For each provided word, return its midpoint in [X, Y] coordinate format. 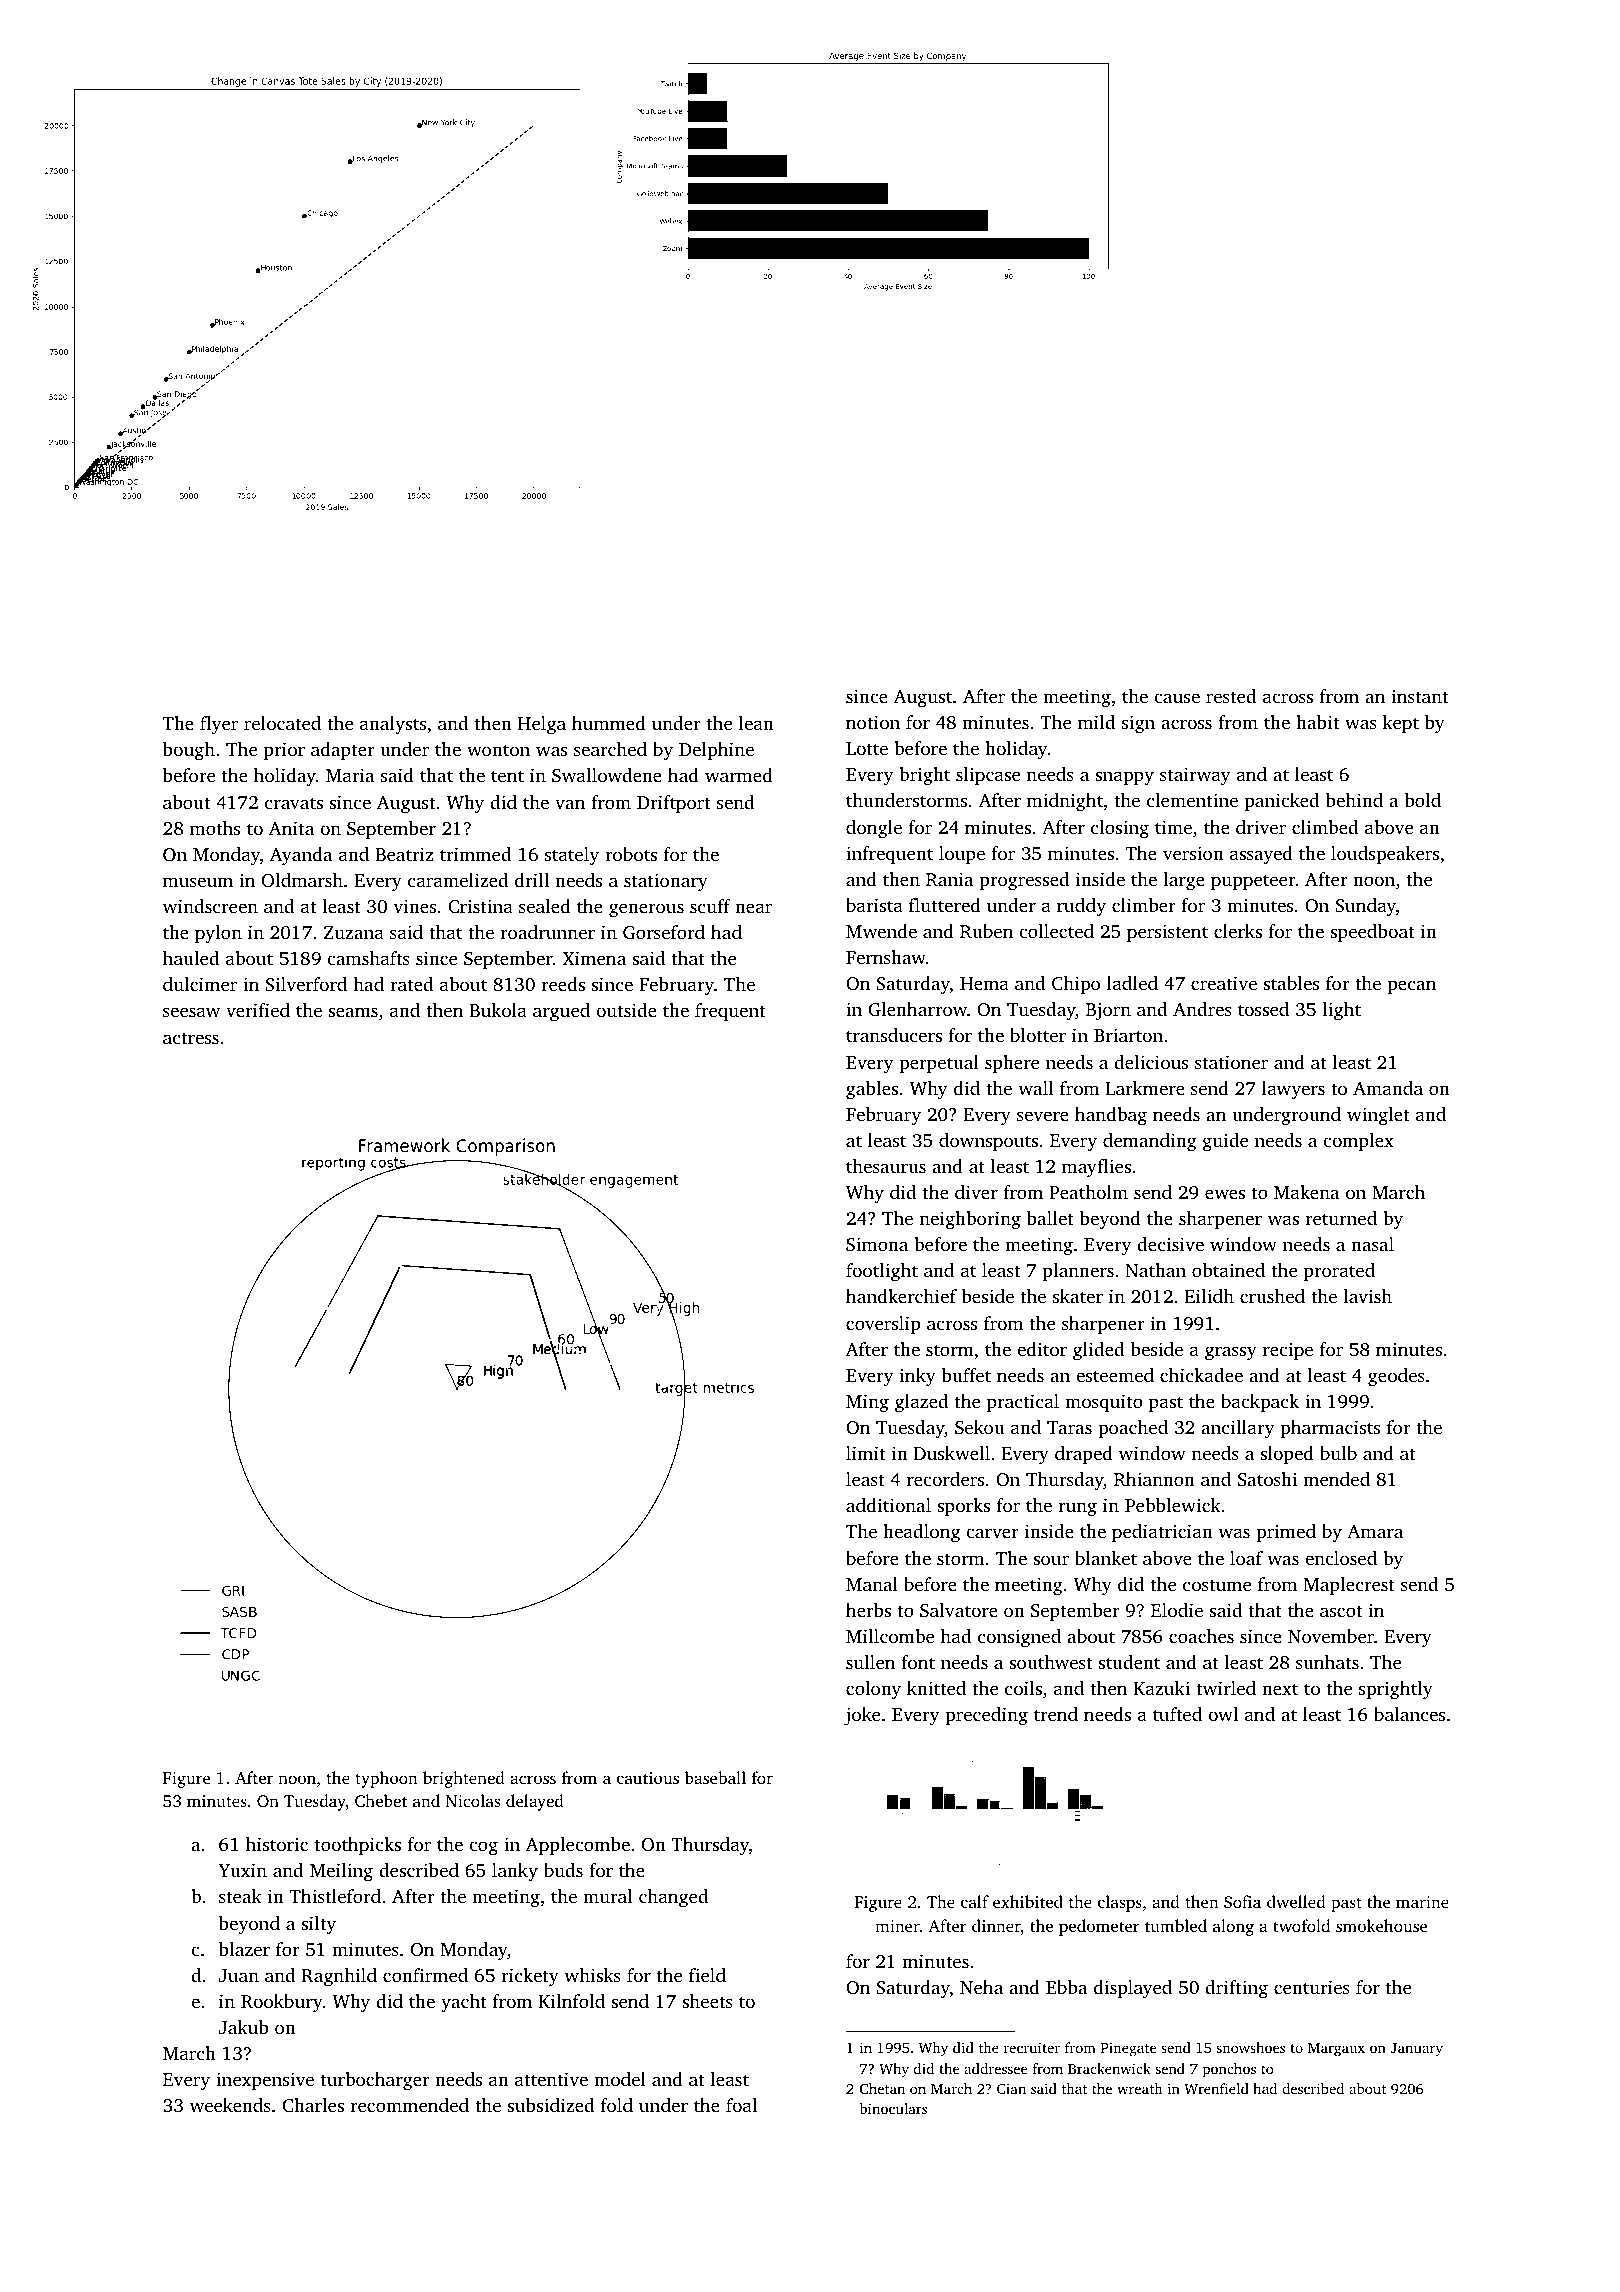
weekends [230, 2105]
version [1193, 853]
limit [866, 1453]
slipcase [988, 776]
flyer [219, 725]
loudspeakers [1385, 855]
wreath [1140, 2088]
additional [888, 1505]
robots [631, 854]
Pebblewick [1173, 1505]
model [620, 2079]
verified [258, 1010]
